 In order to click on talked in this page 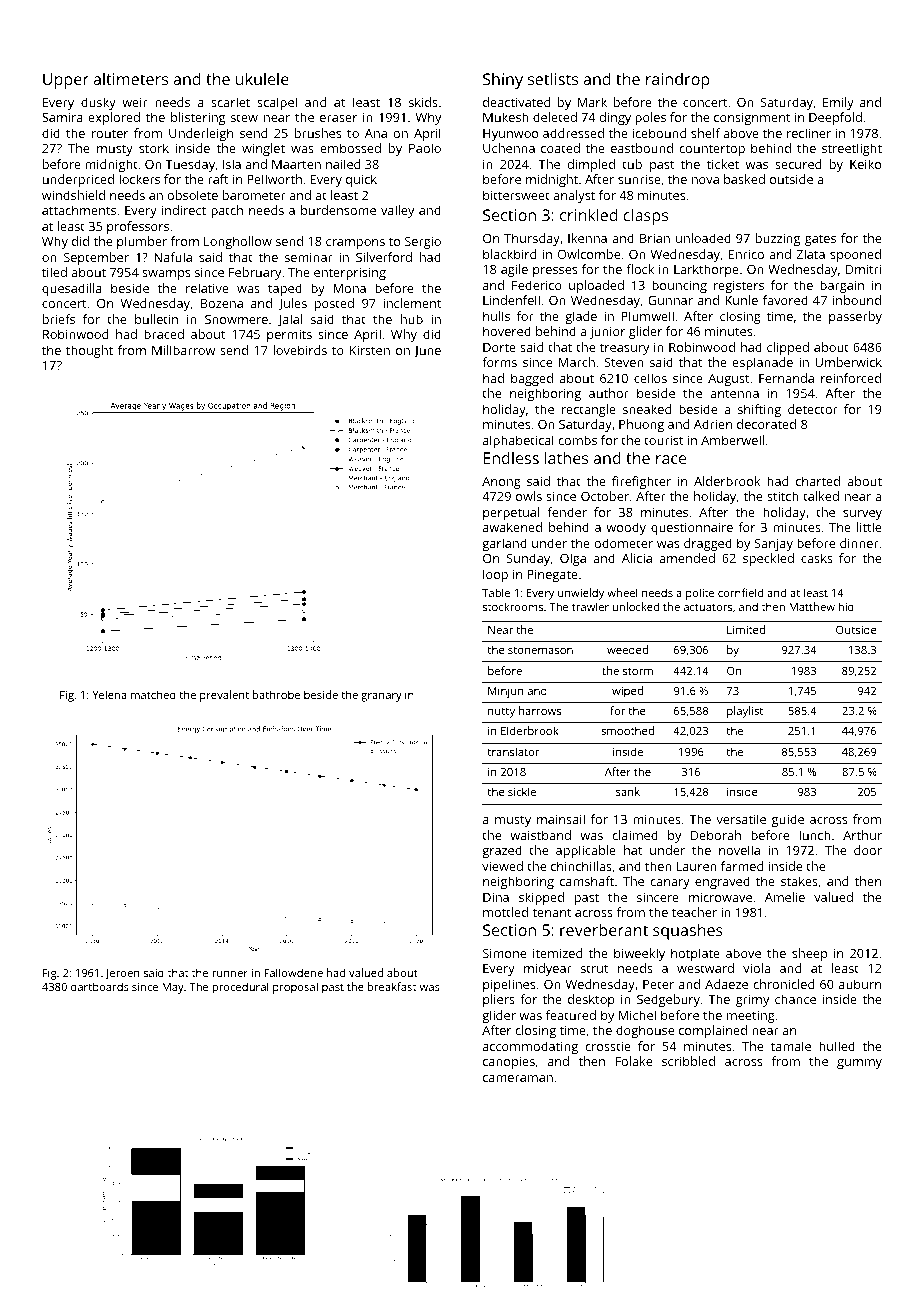, I will do `click(821, 496)`.
